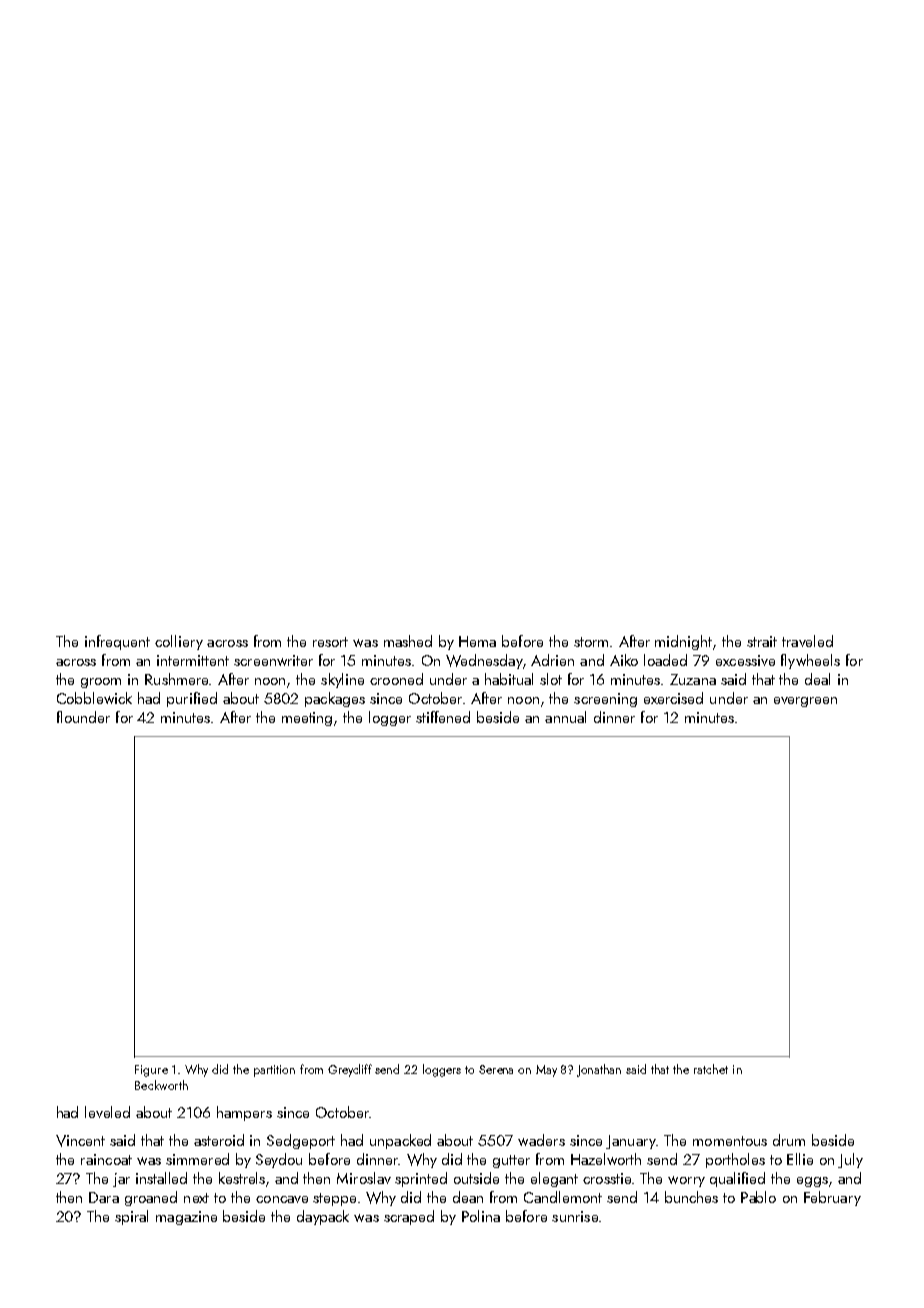  Describe the element at coordinates (151, 1071) in the image. I see `Figure` at that location.
